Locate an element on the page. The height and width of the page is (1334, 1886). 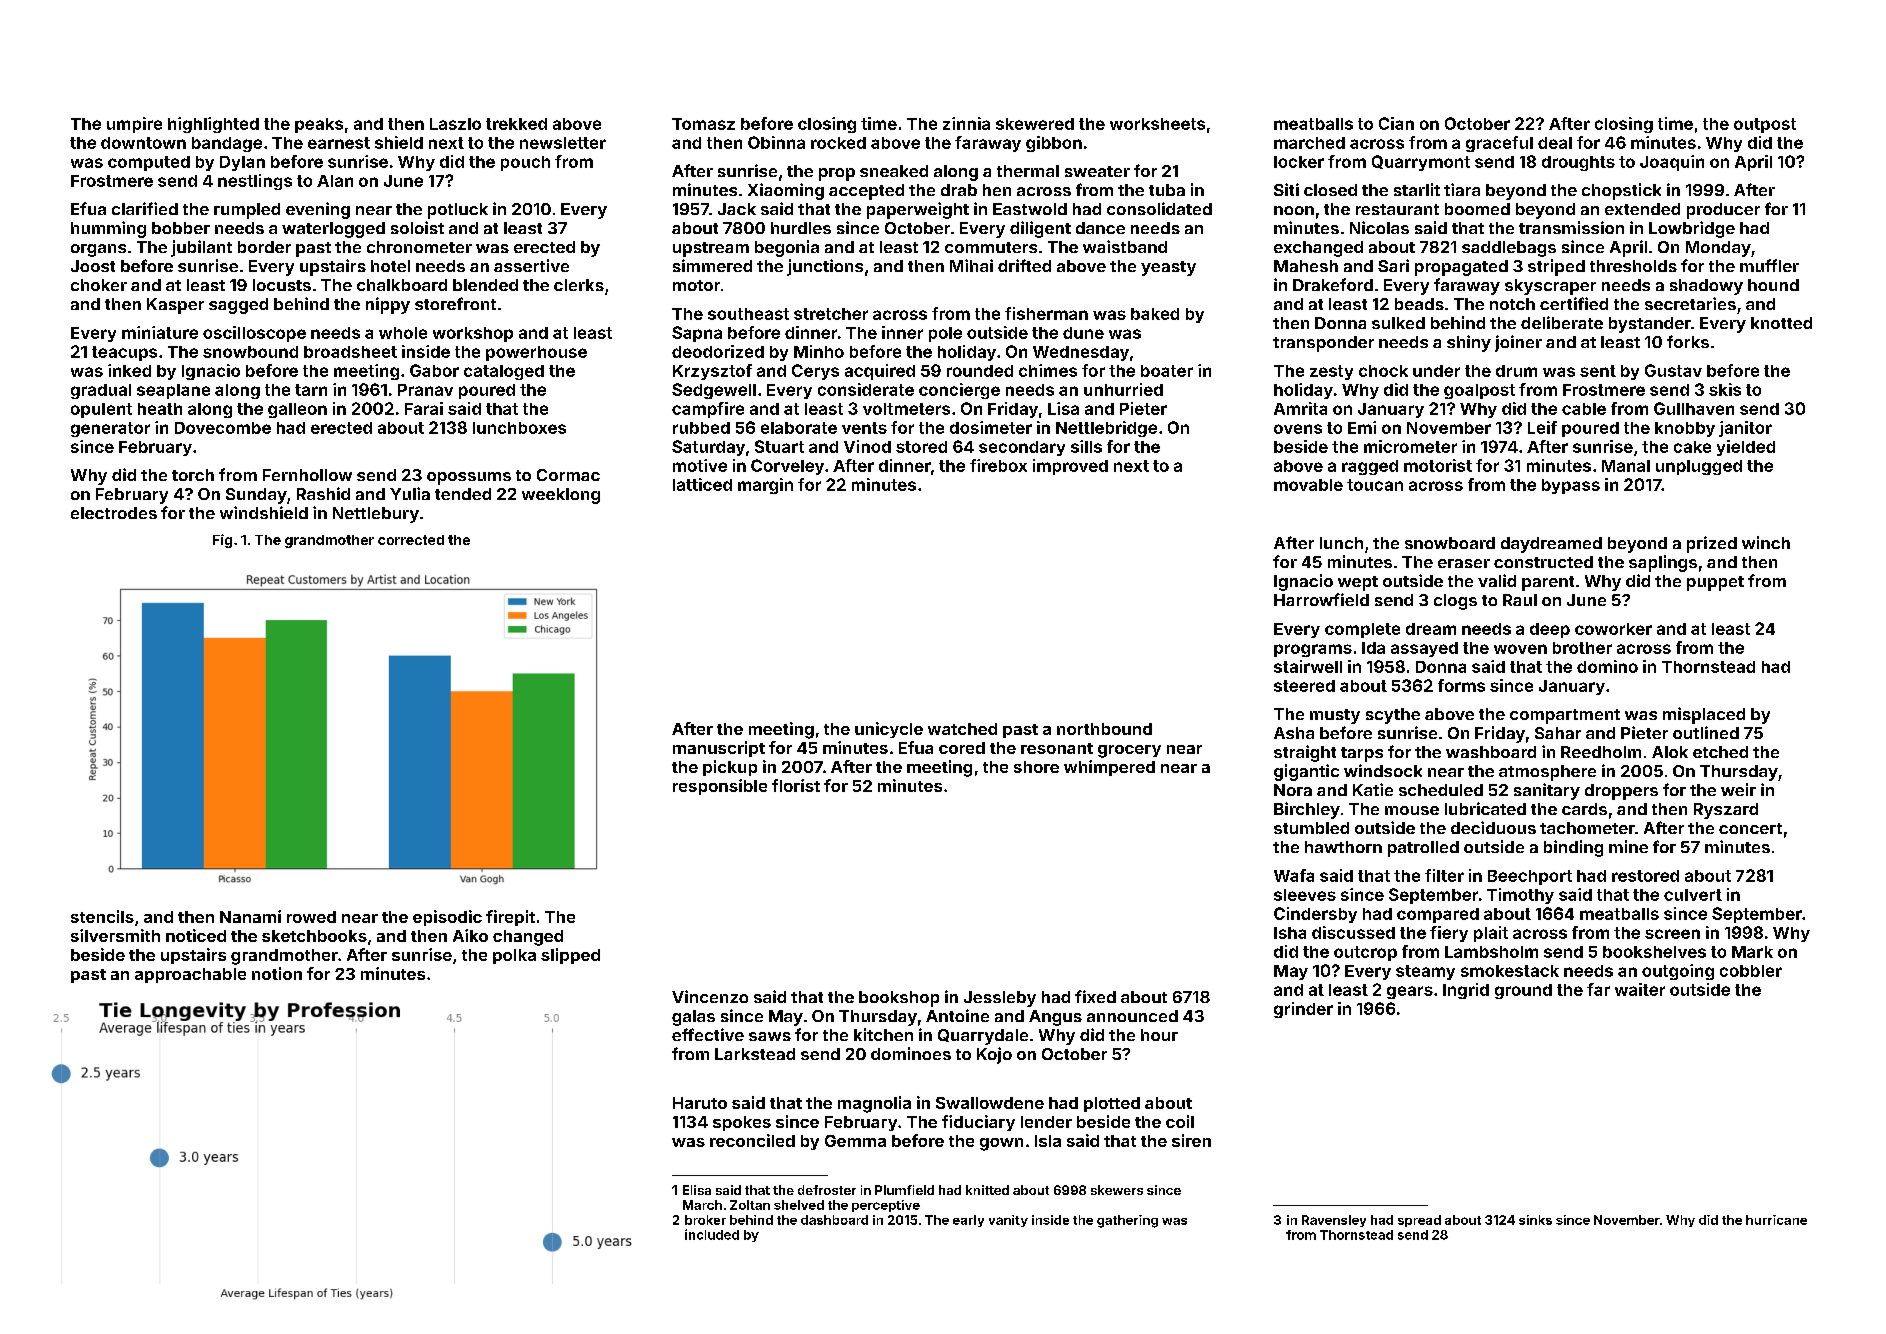
stairwell is located at coordinates (1308, 666).
